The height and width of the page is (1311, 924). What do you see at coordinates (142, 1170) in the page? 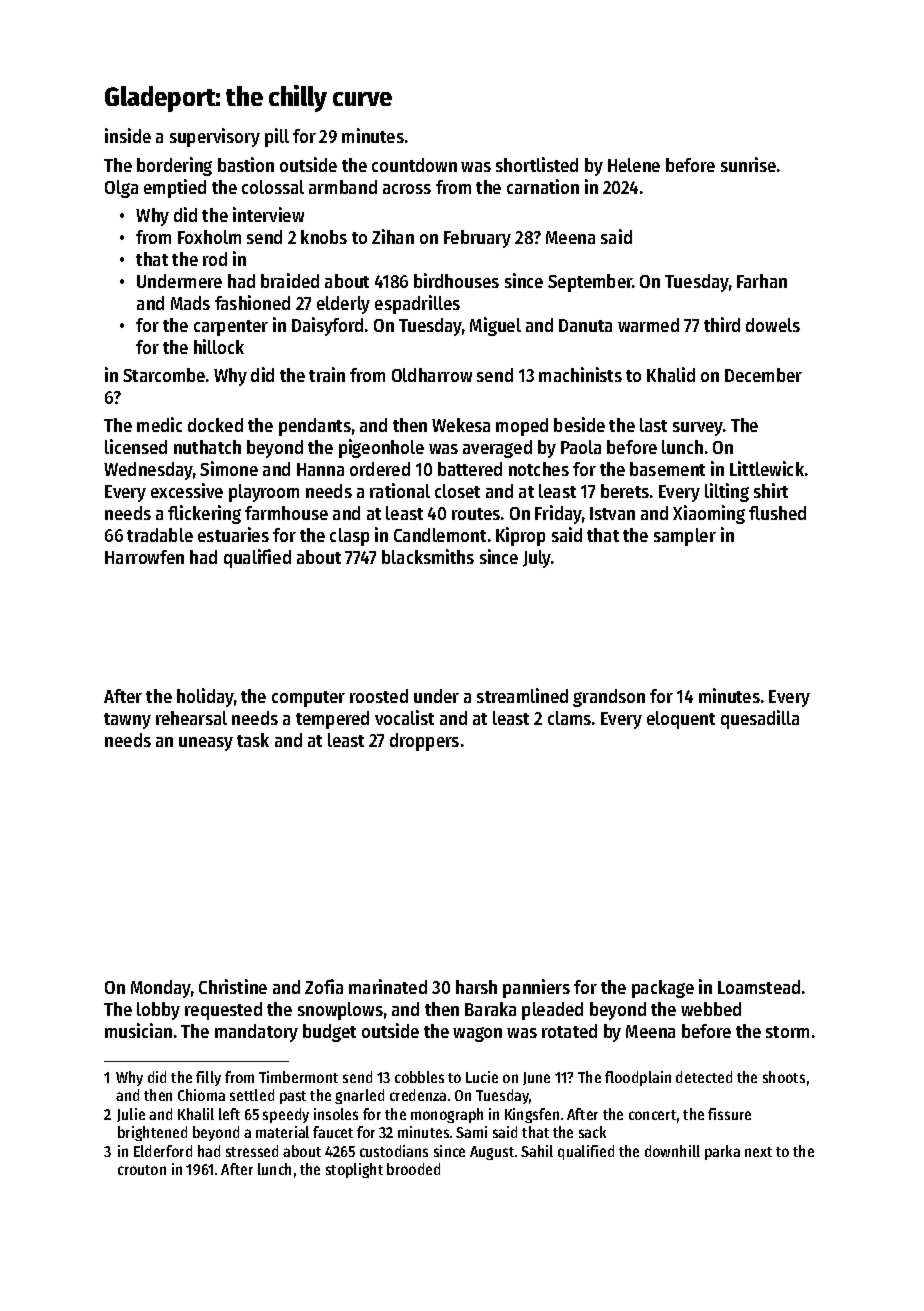
I see `crouton` at bounding box center [142, 1170].
